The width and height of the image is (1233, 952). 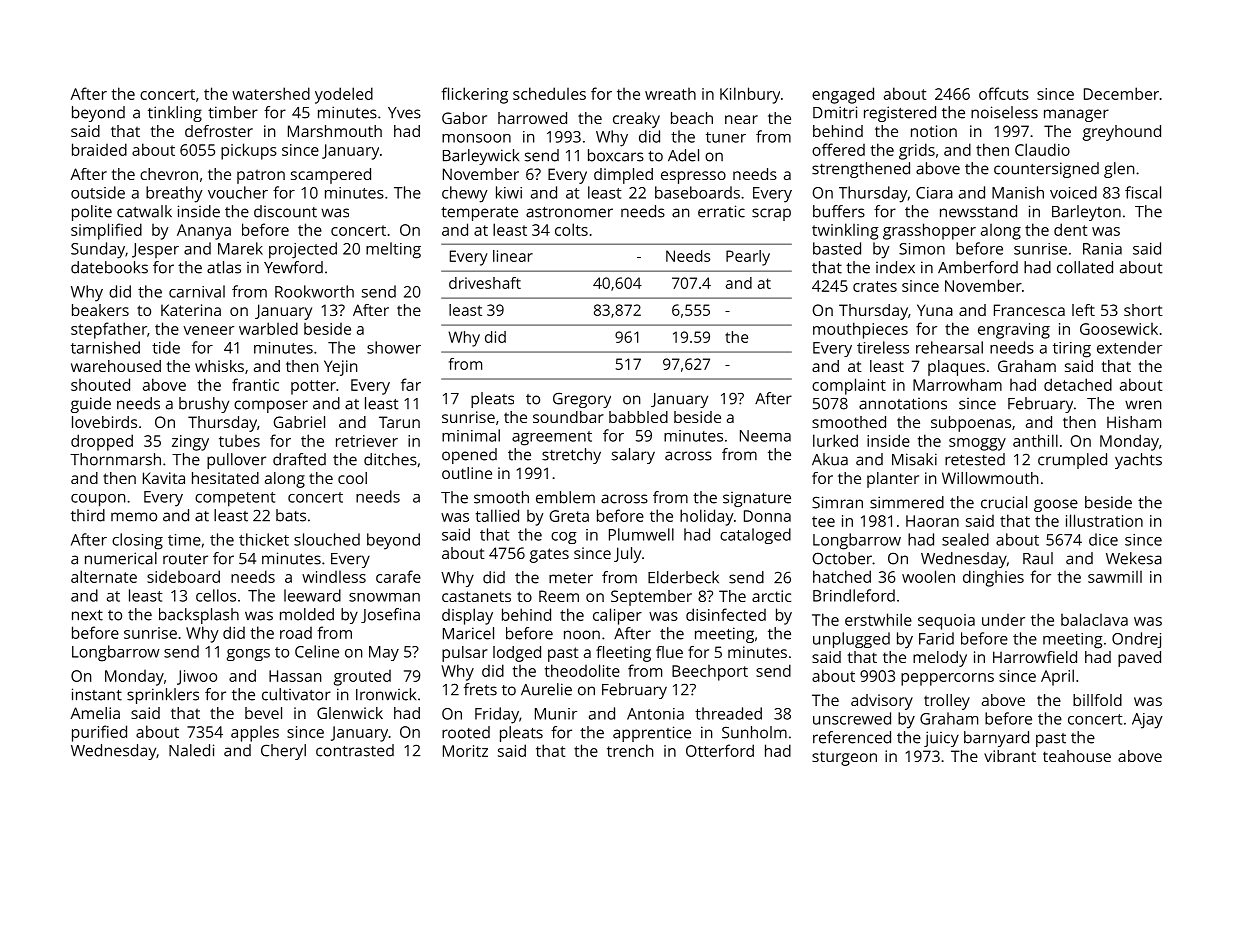 What do you see at coordinates (1115, 577) in the image?
I see `sawmill` at bounding box center [1115, 577].
